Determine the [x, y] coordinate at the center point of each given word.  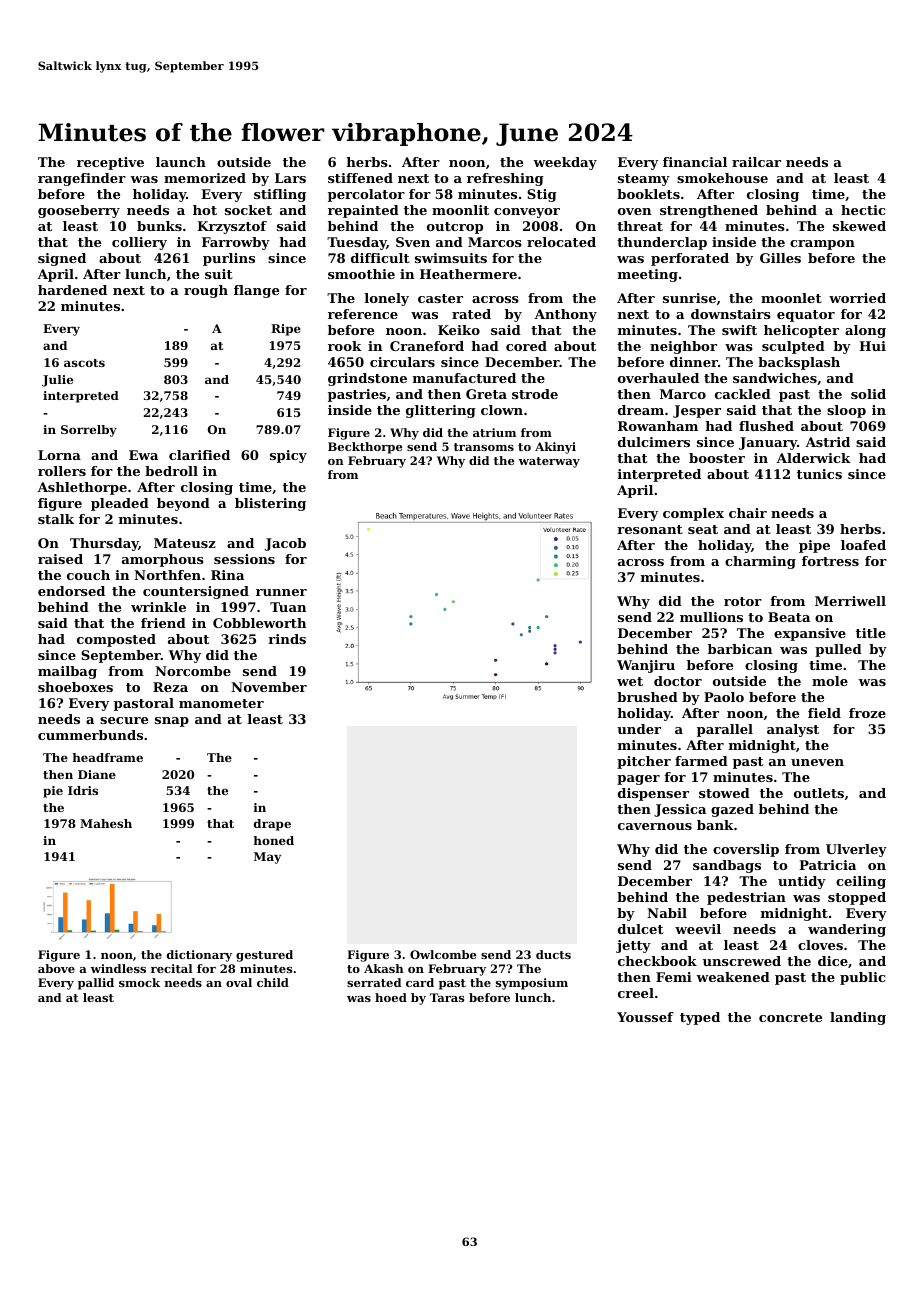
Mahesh [106, 823]
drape [272, 825]
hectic [863, 210]
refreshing [505, 179]
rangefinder [82, 179]
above [56, 968]
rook [345, 346]
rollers [62, 471]
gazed [732, 810]
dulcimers [654, 442]
